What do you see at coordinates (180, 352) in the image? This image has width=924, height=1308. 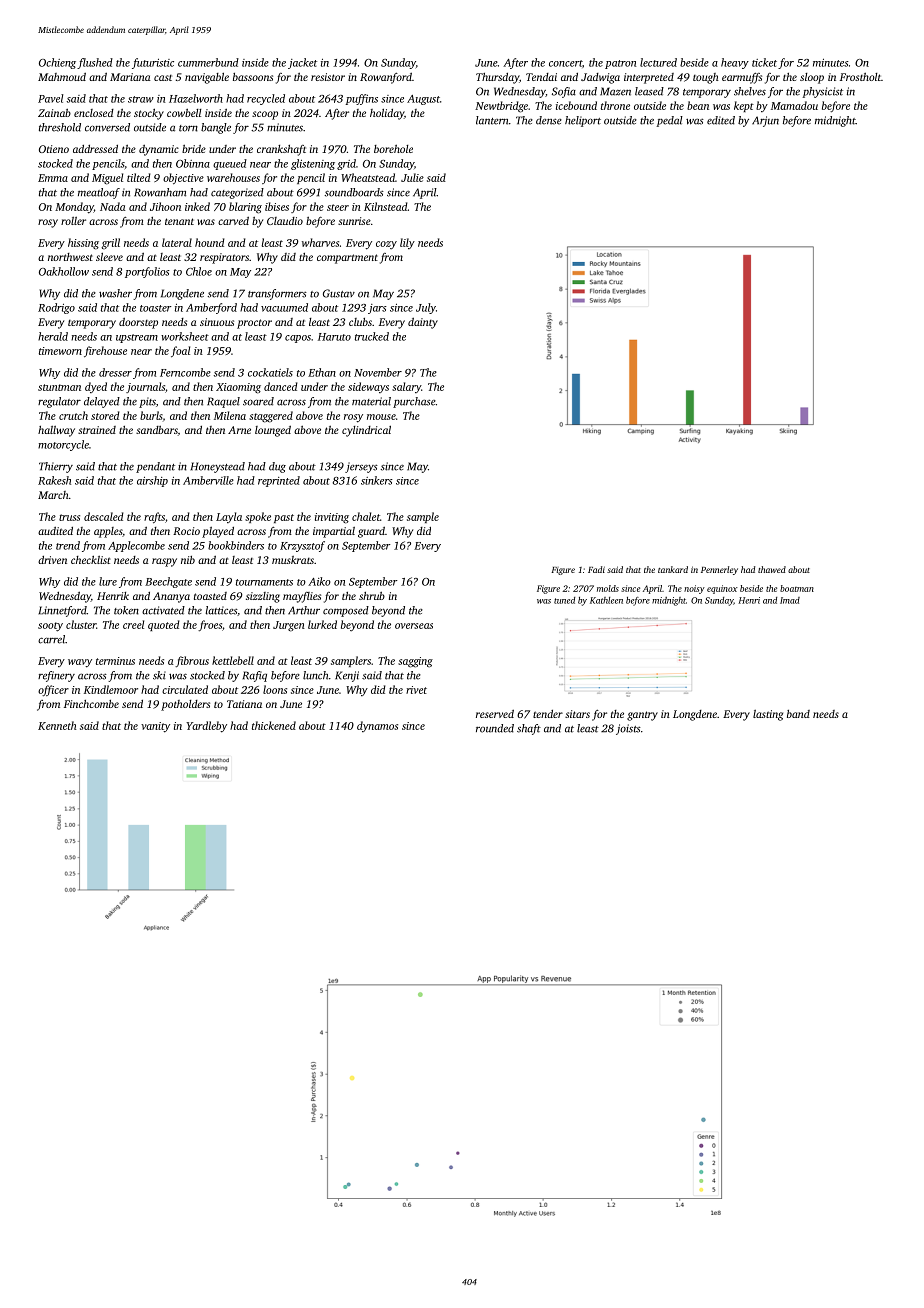 I see `foal` at bounding box center [180, 352].
